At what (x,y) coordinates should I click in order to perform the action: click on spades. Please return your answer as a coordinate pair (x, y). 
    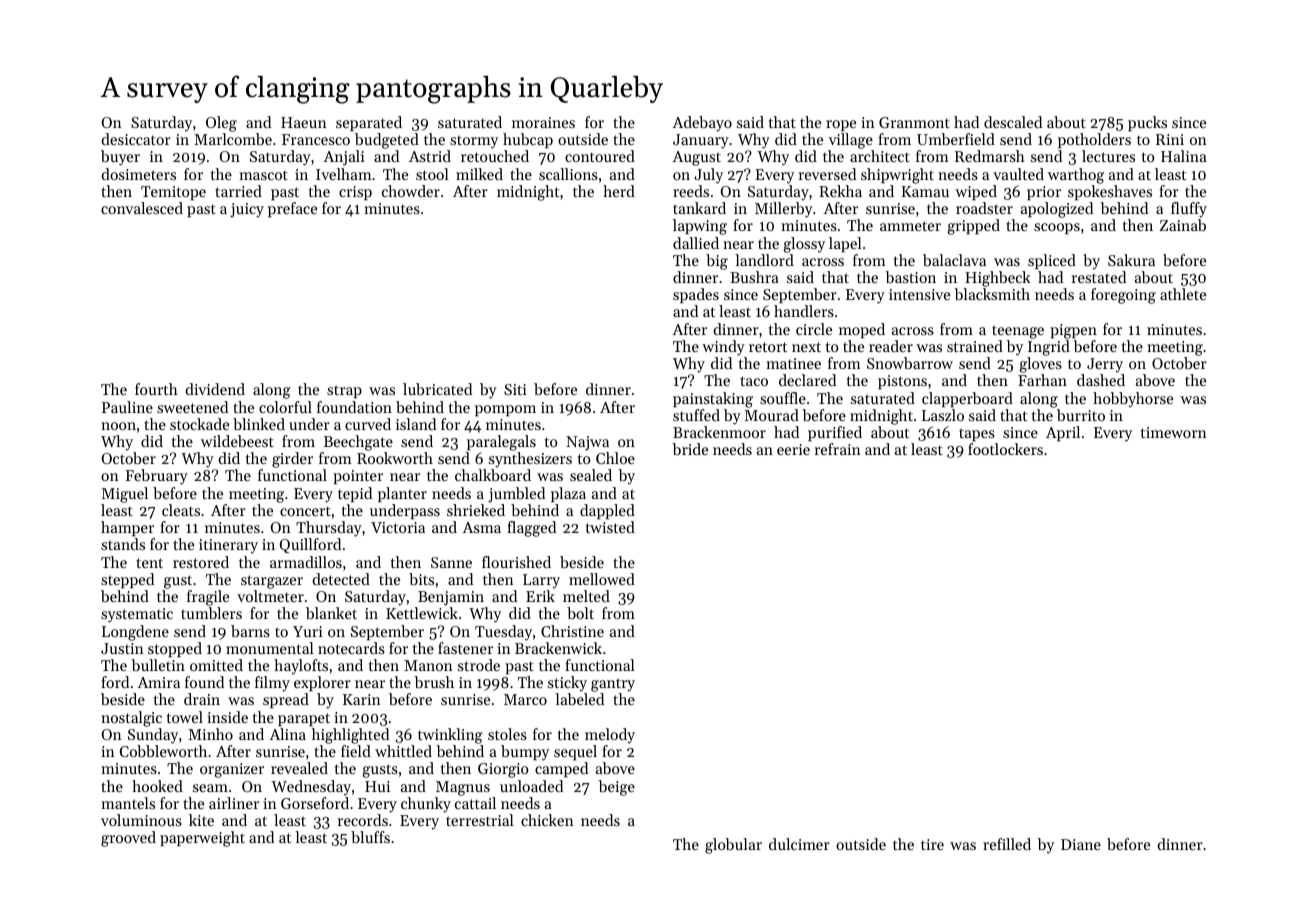
    Looking at the image, I should click on (696, 295).
